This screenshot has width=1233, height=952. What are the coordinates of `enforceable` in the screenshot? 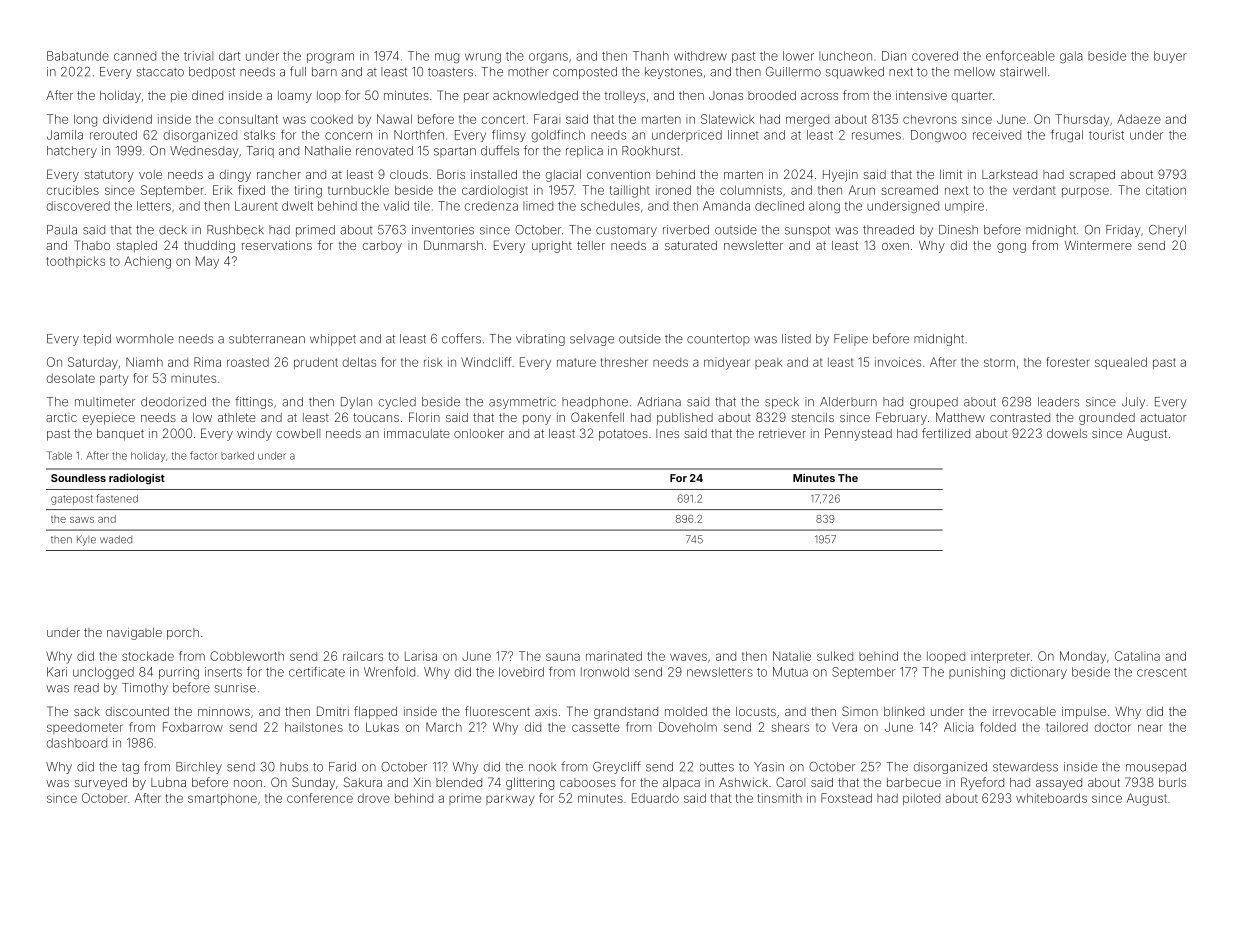 It's located at (1020, 56).
